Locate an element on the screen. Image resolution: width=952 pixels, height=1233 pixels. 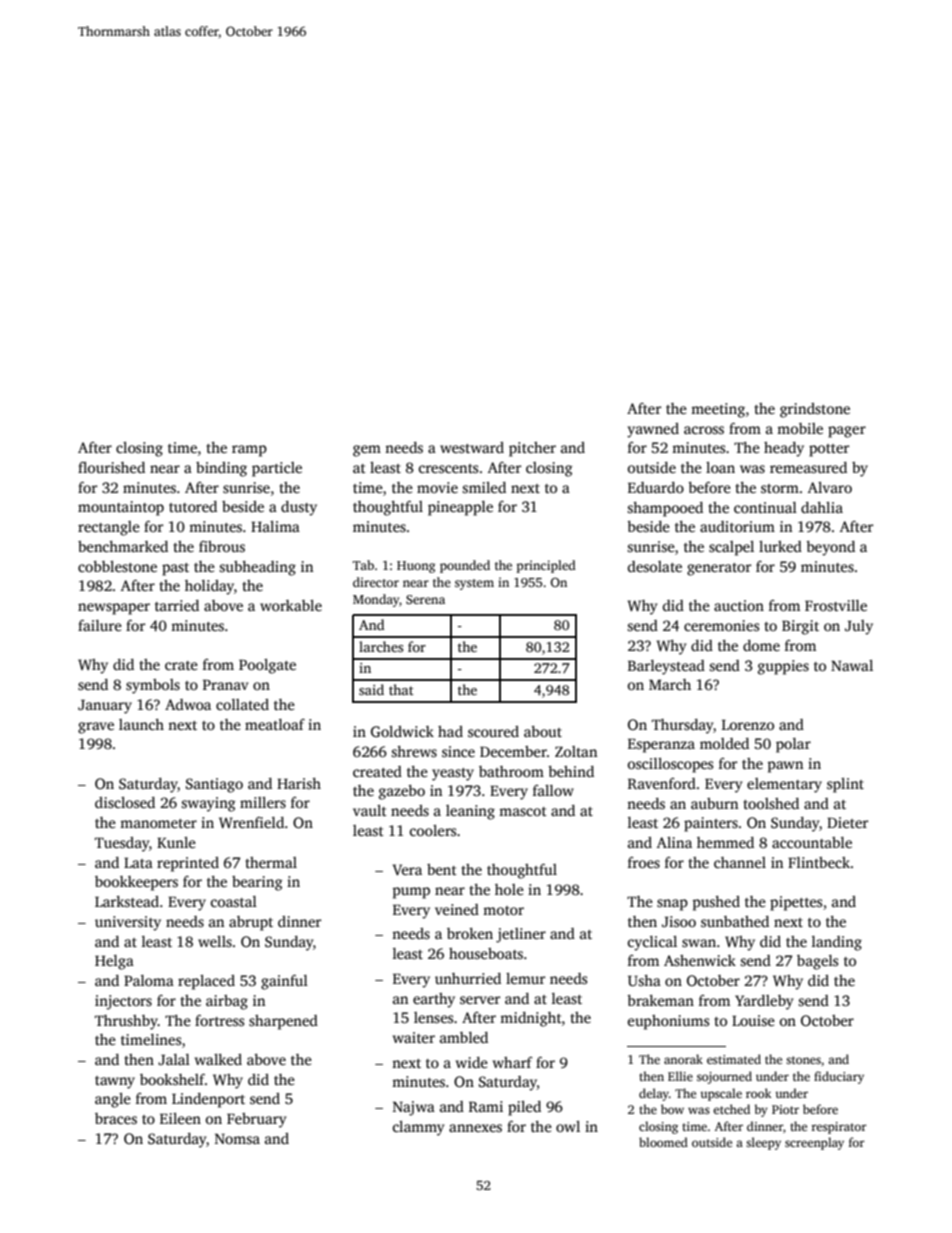
millers is located at coordinates (263, 802).
